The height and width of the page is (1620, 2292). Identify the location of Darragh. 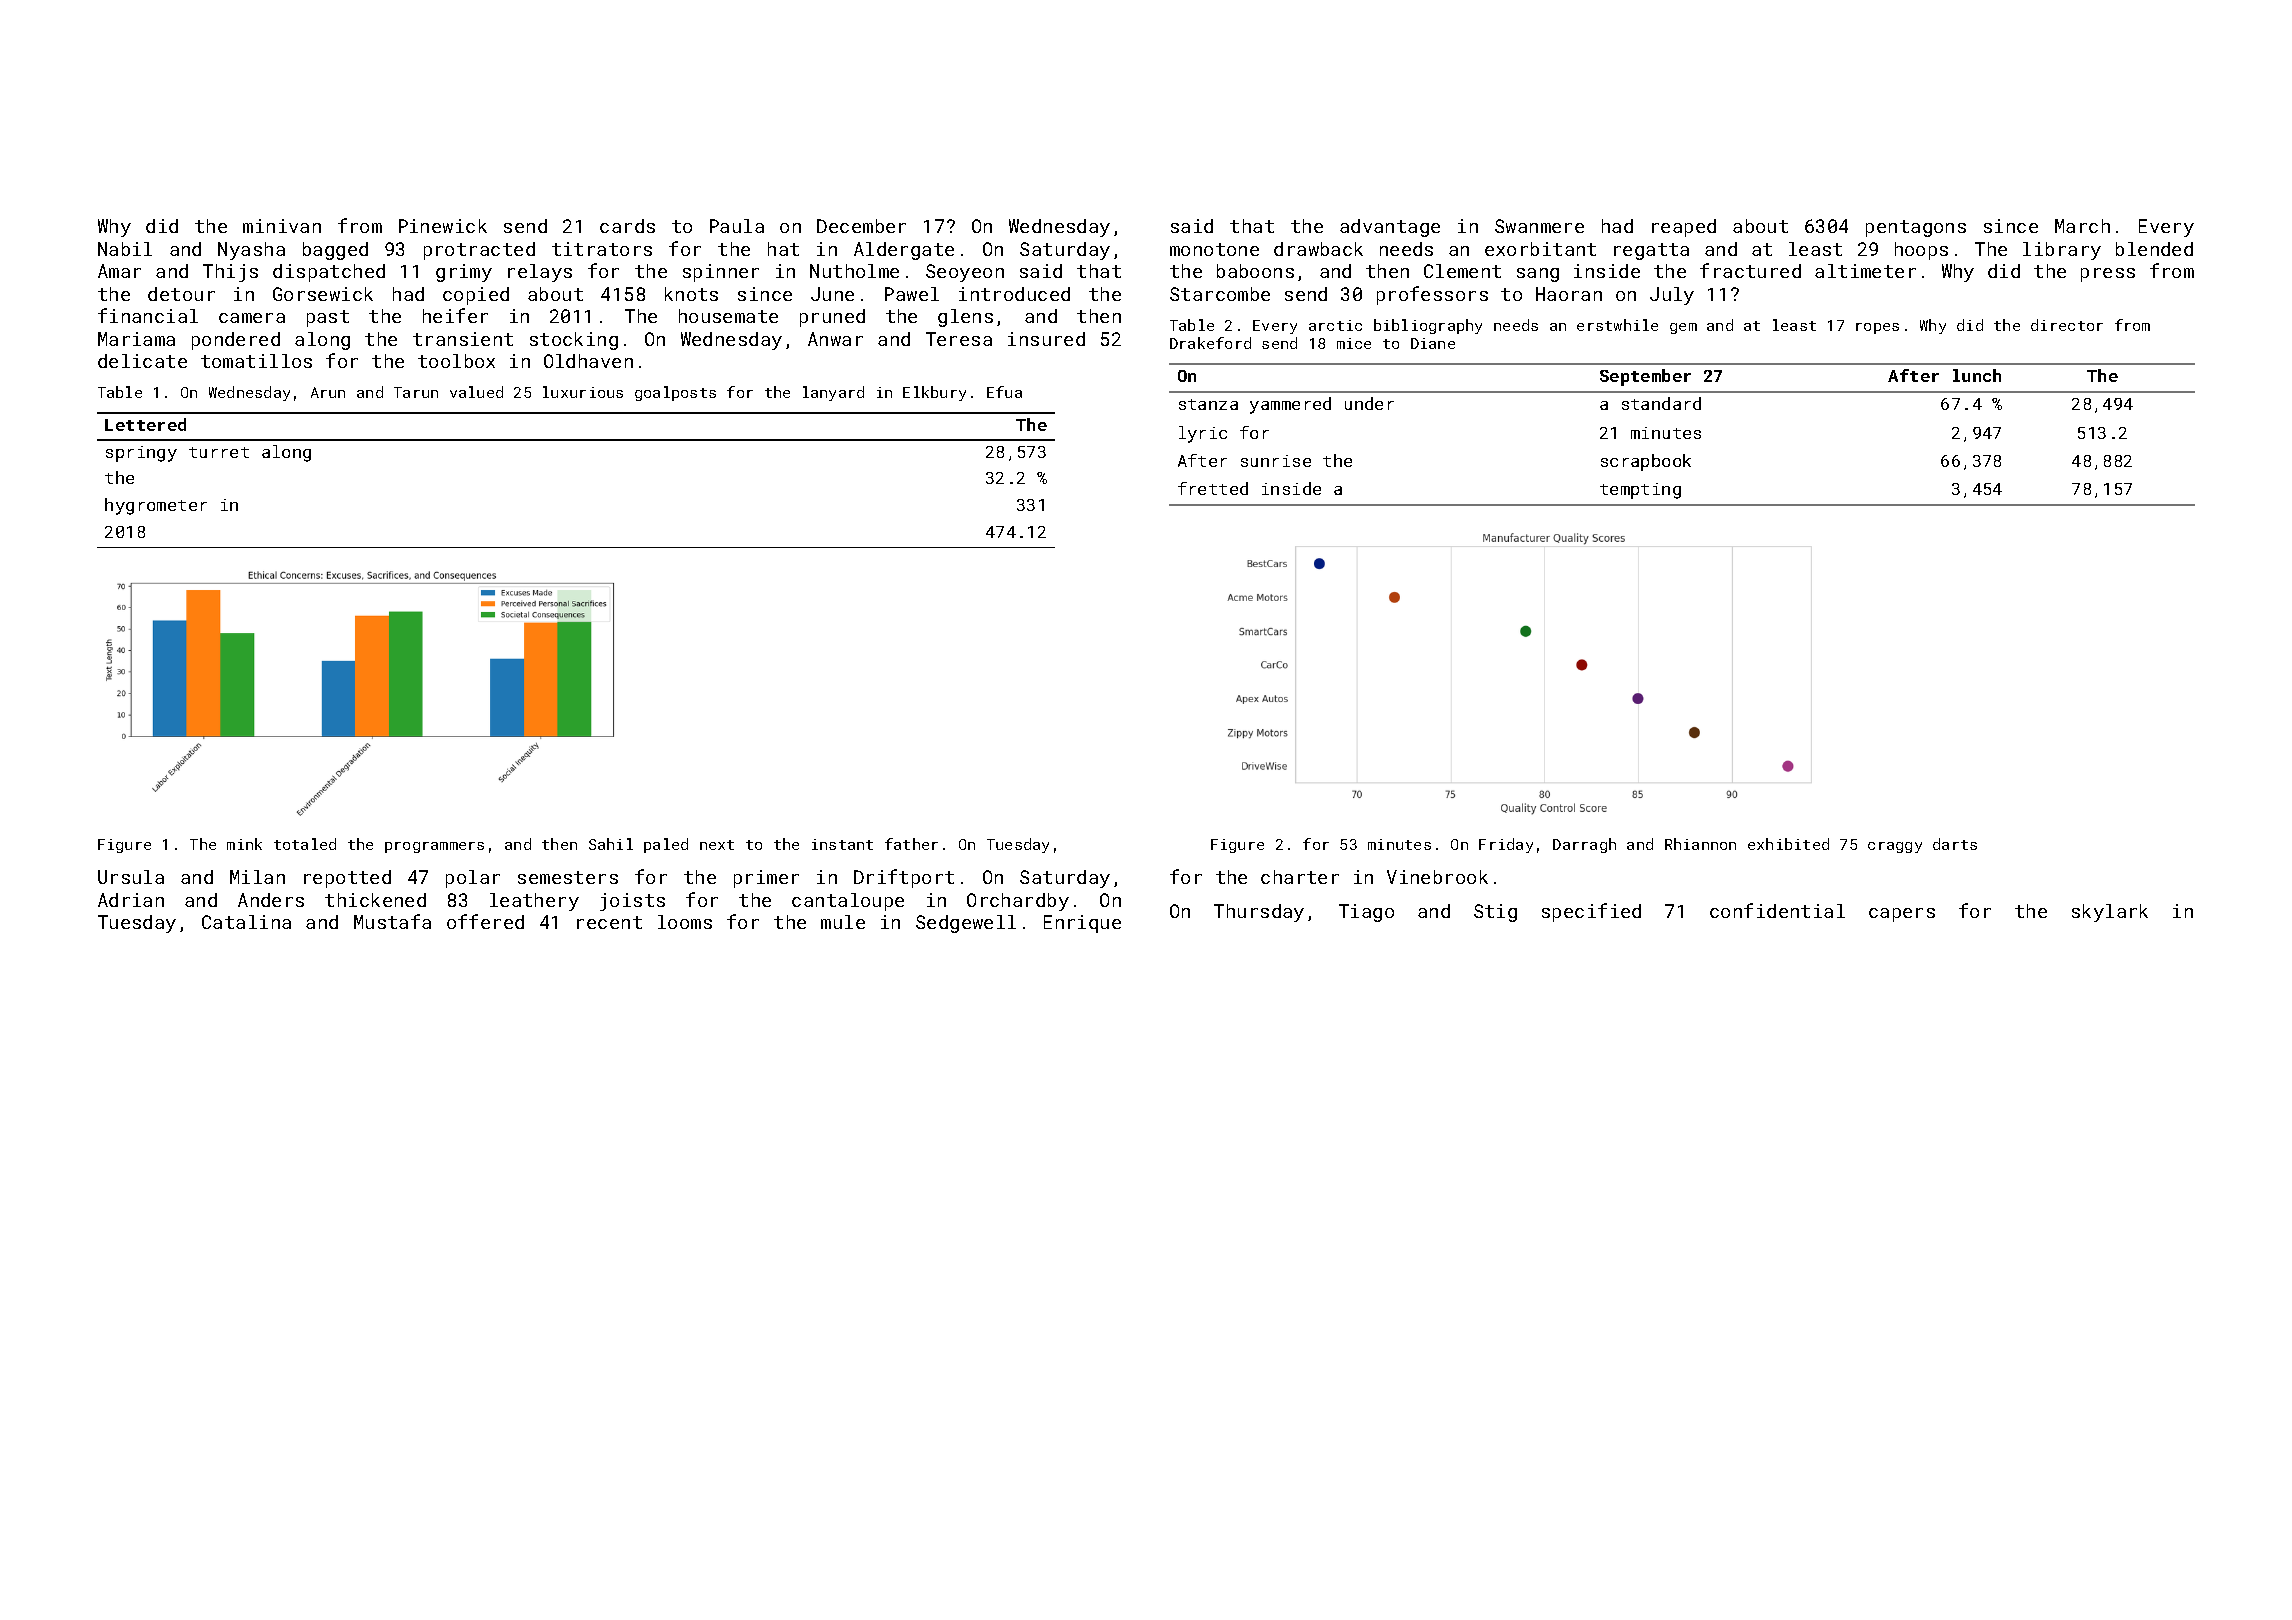
(1584, 845).
